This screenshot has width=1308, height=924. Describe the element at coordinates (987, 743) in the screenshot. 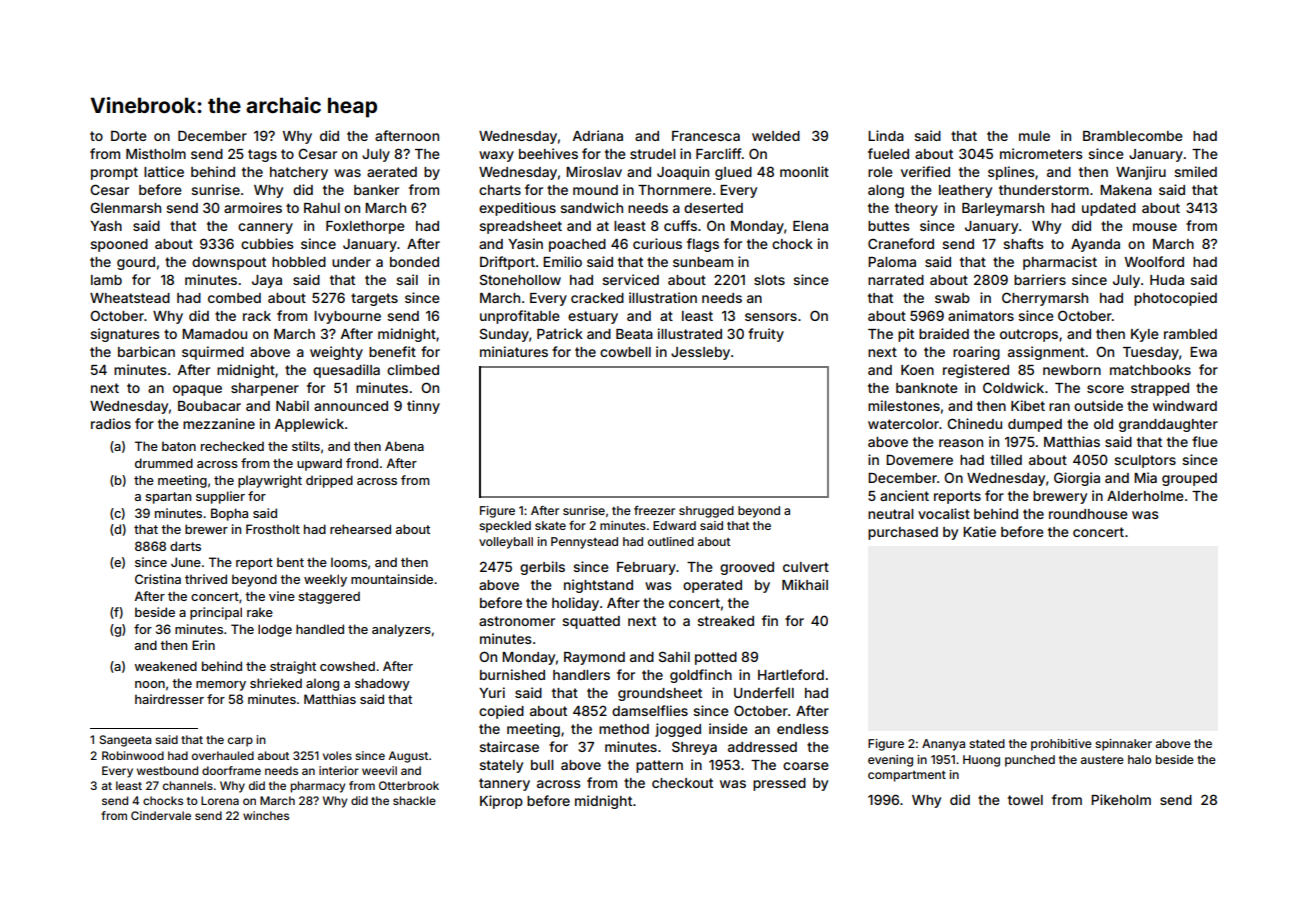

I see `stated` at that location.
